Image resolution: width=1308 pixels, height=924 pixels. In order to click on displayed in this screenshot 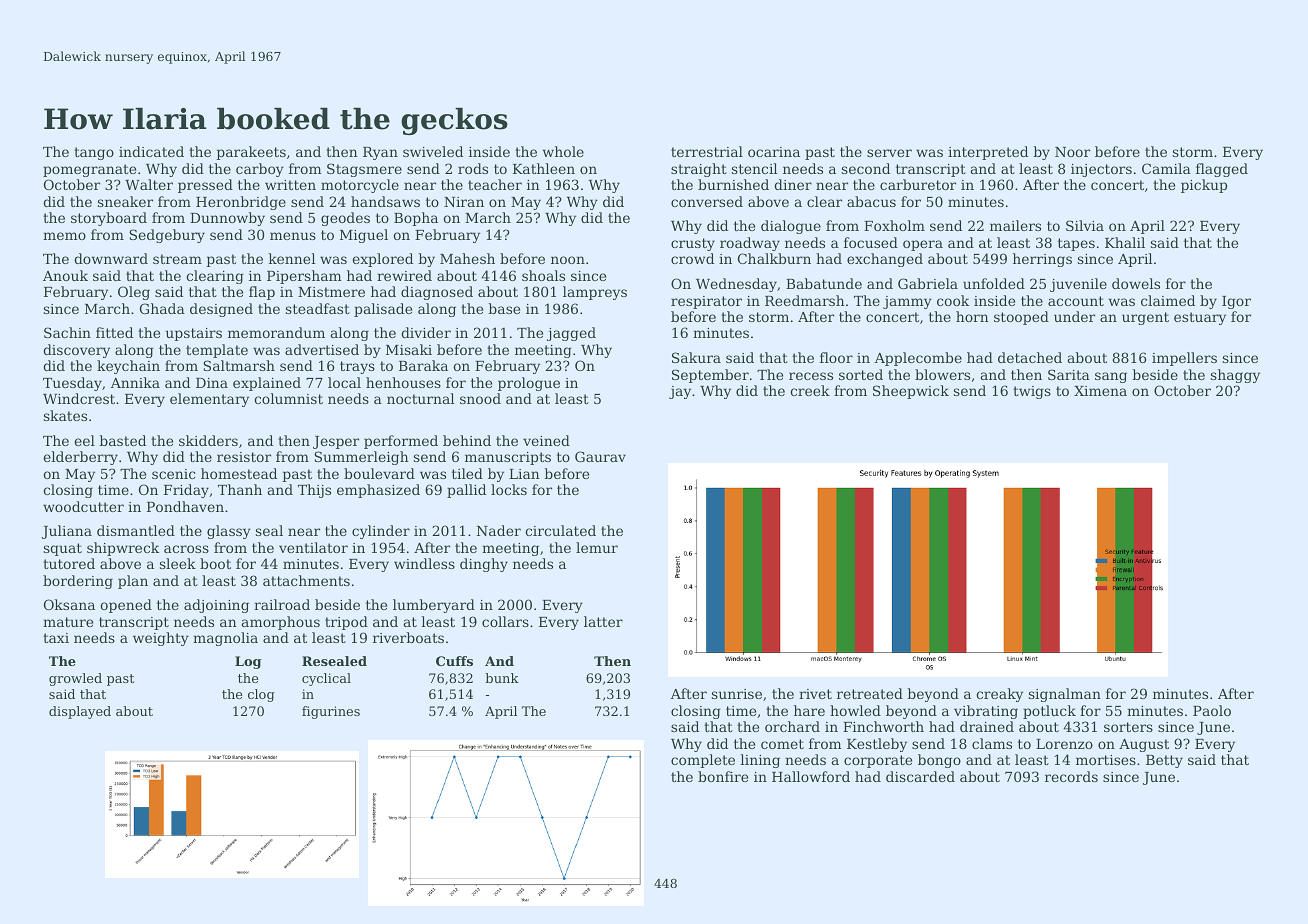, I will do `click(80, 712)`.
